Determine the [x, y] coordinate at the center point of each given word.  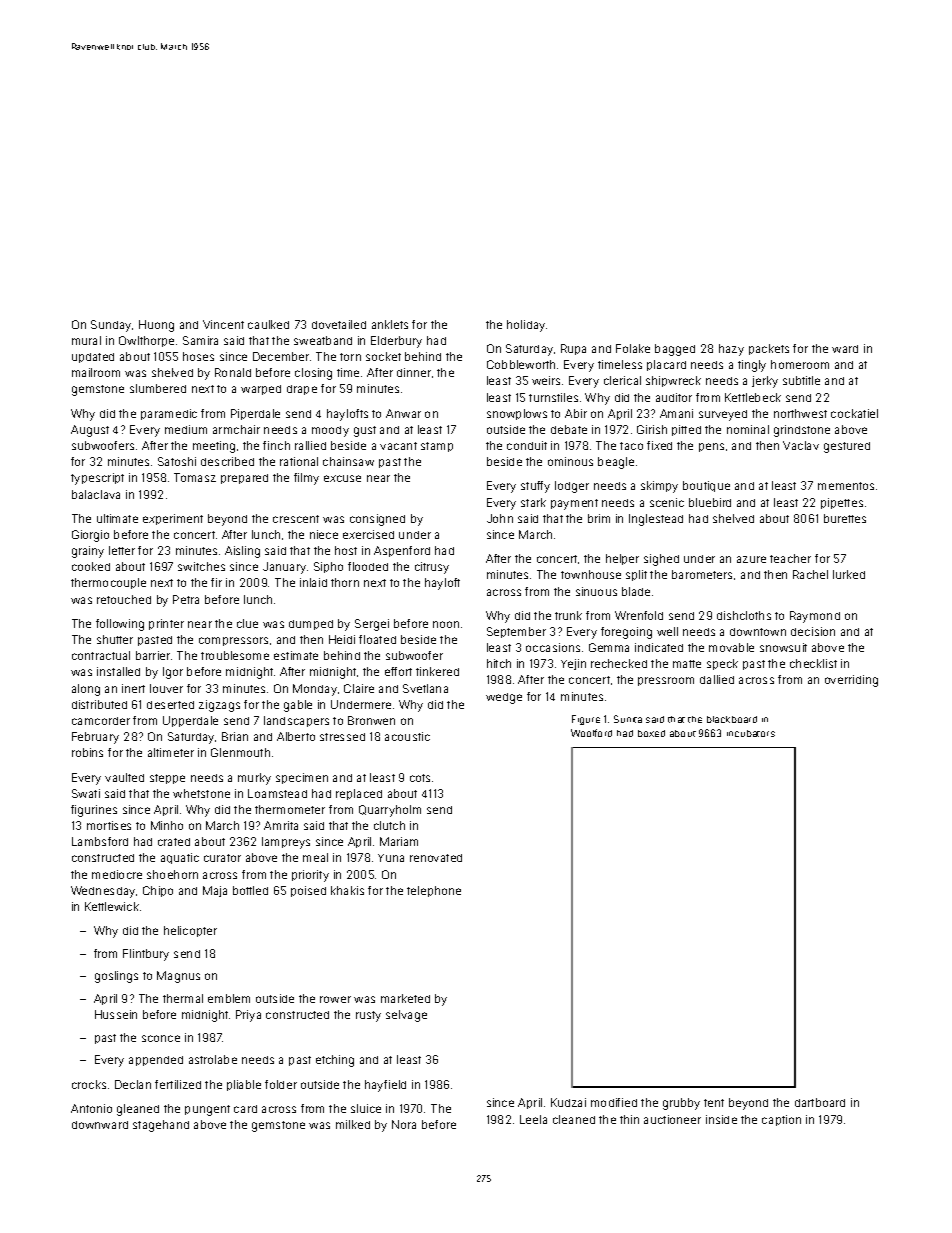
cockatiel [854, 413]
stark [533, 502]
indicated [659, 647]
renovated [436, 858]
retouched [124, 599]
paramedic [169, 414]
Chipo [158, 891]
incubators [751, 733]
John [500, 518]
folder [281, 1084]
